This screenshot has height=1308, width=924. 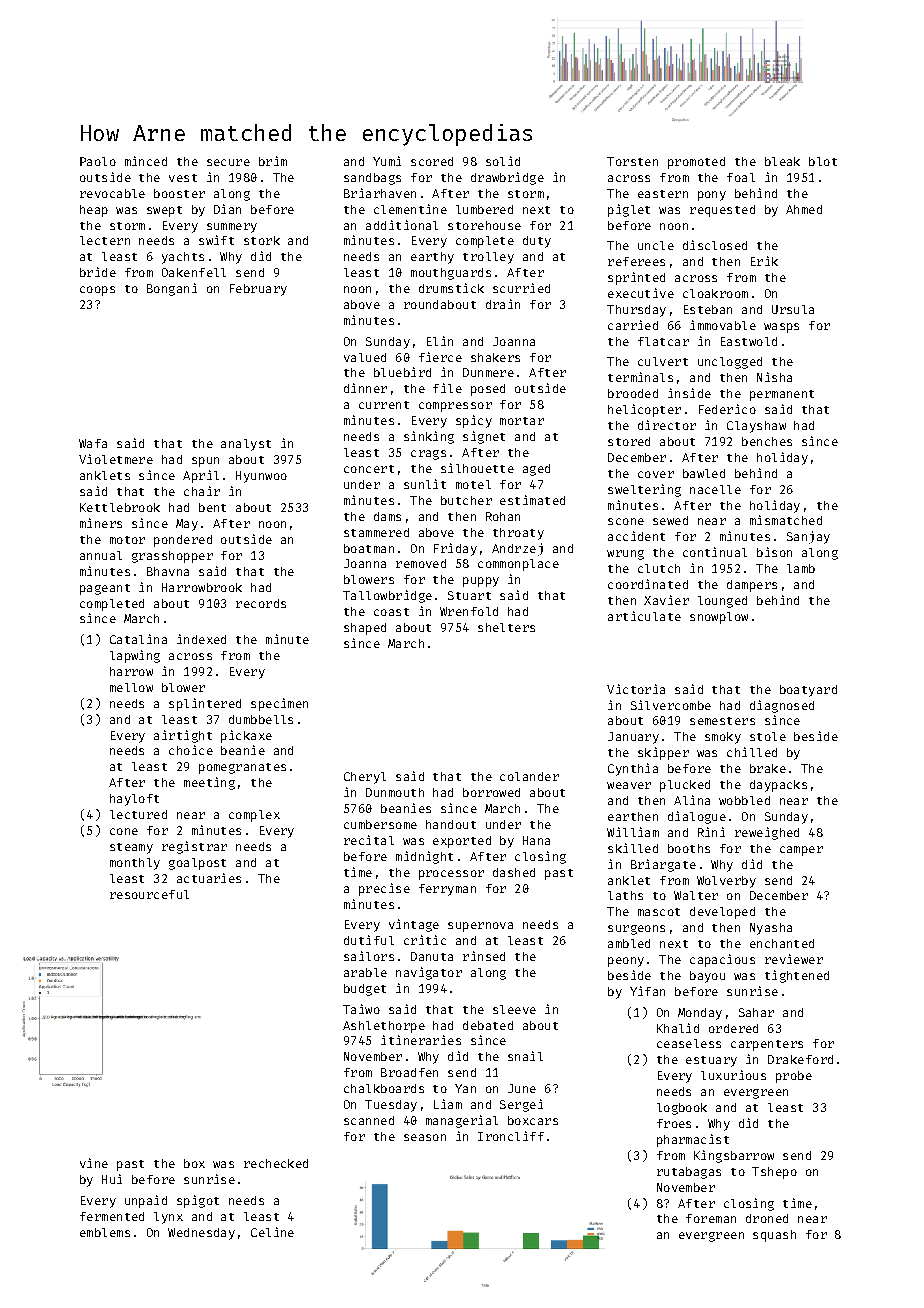 I want to click on dumbbells, so click(x=261, y=719).
